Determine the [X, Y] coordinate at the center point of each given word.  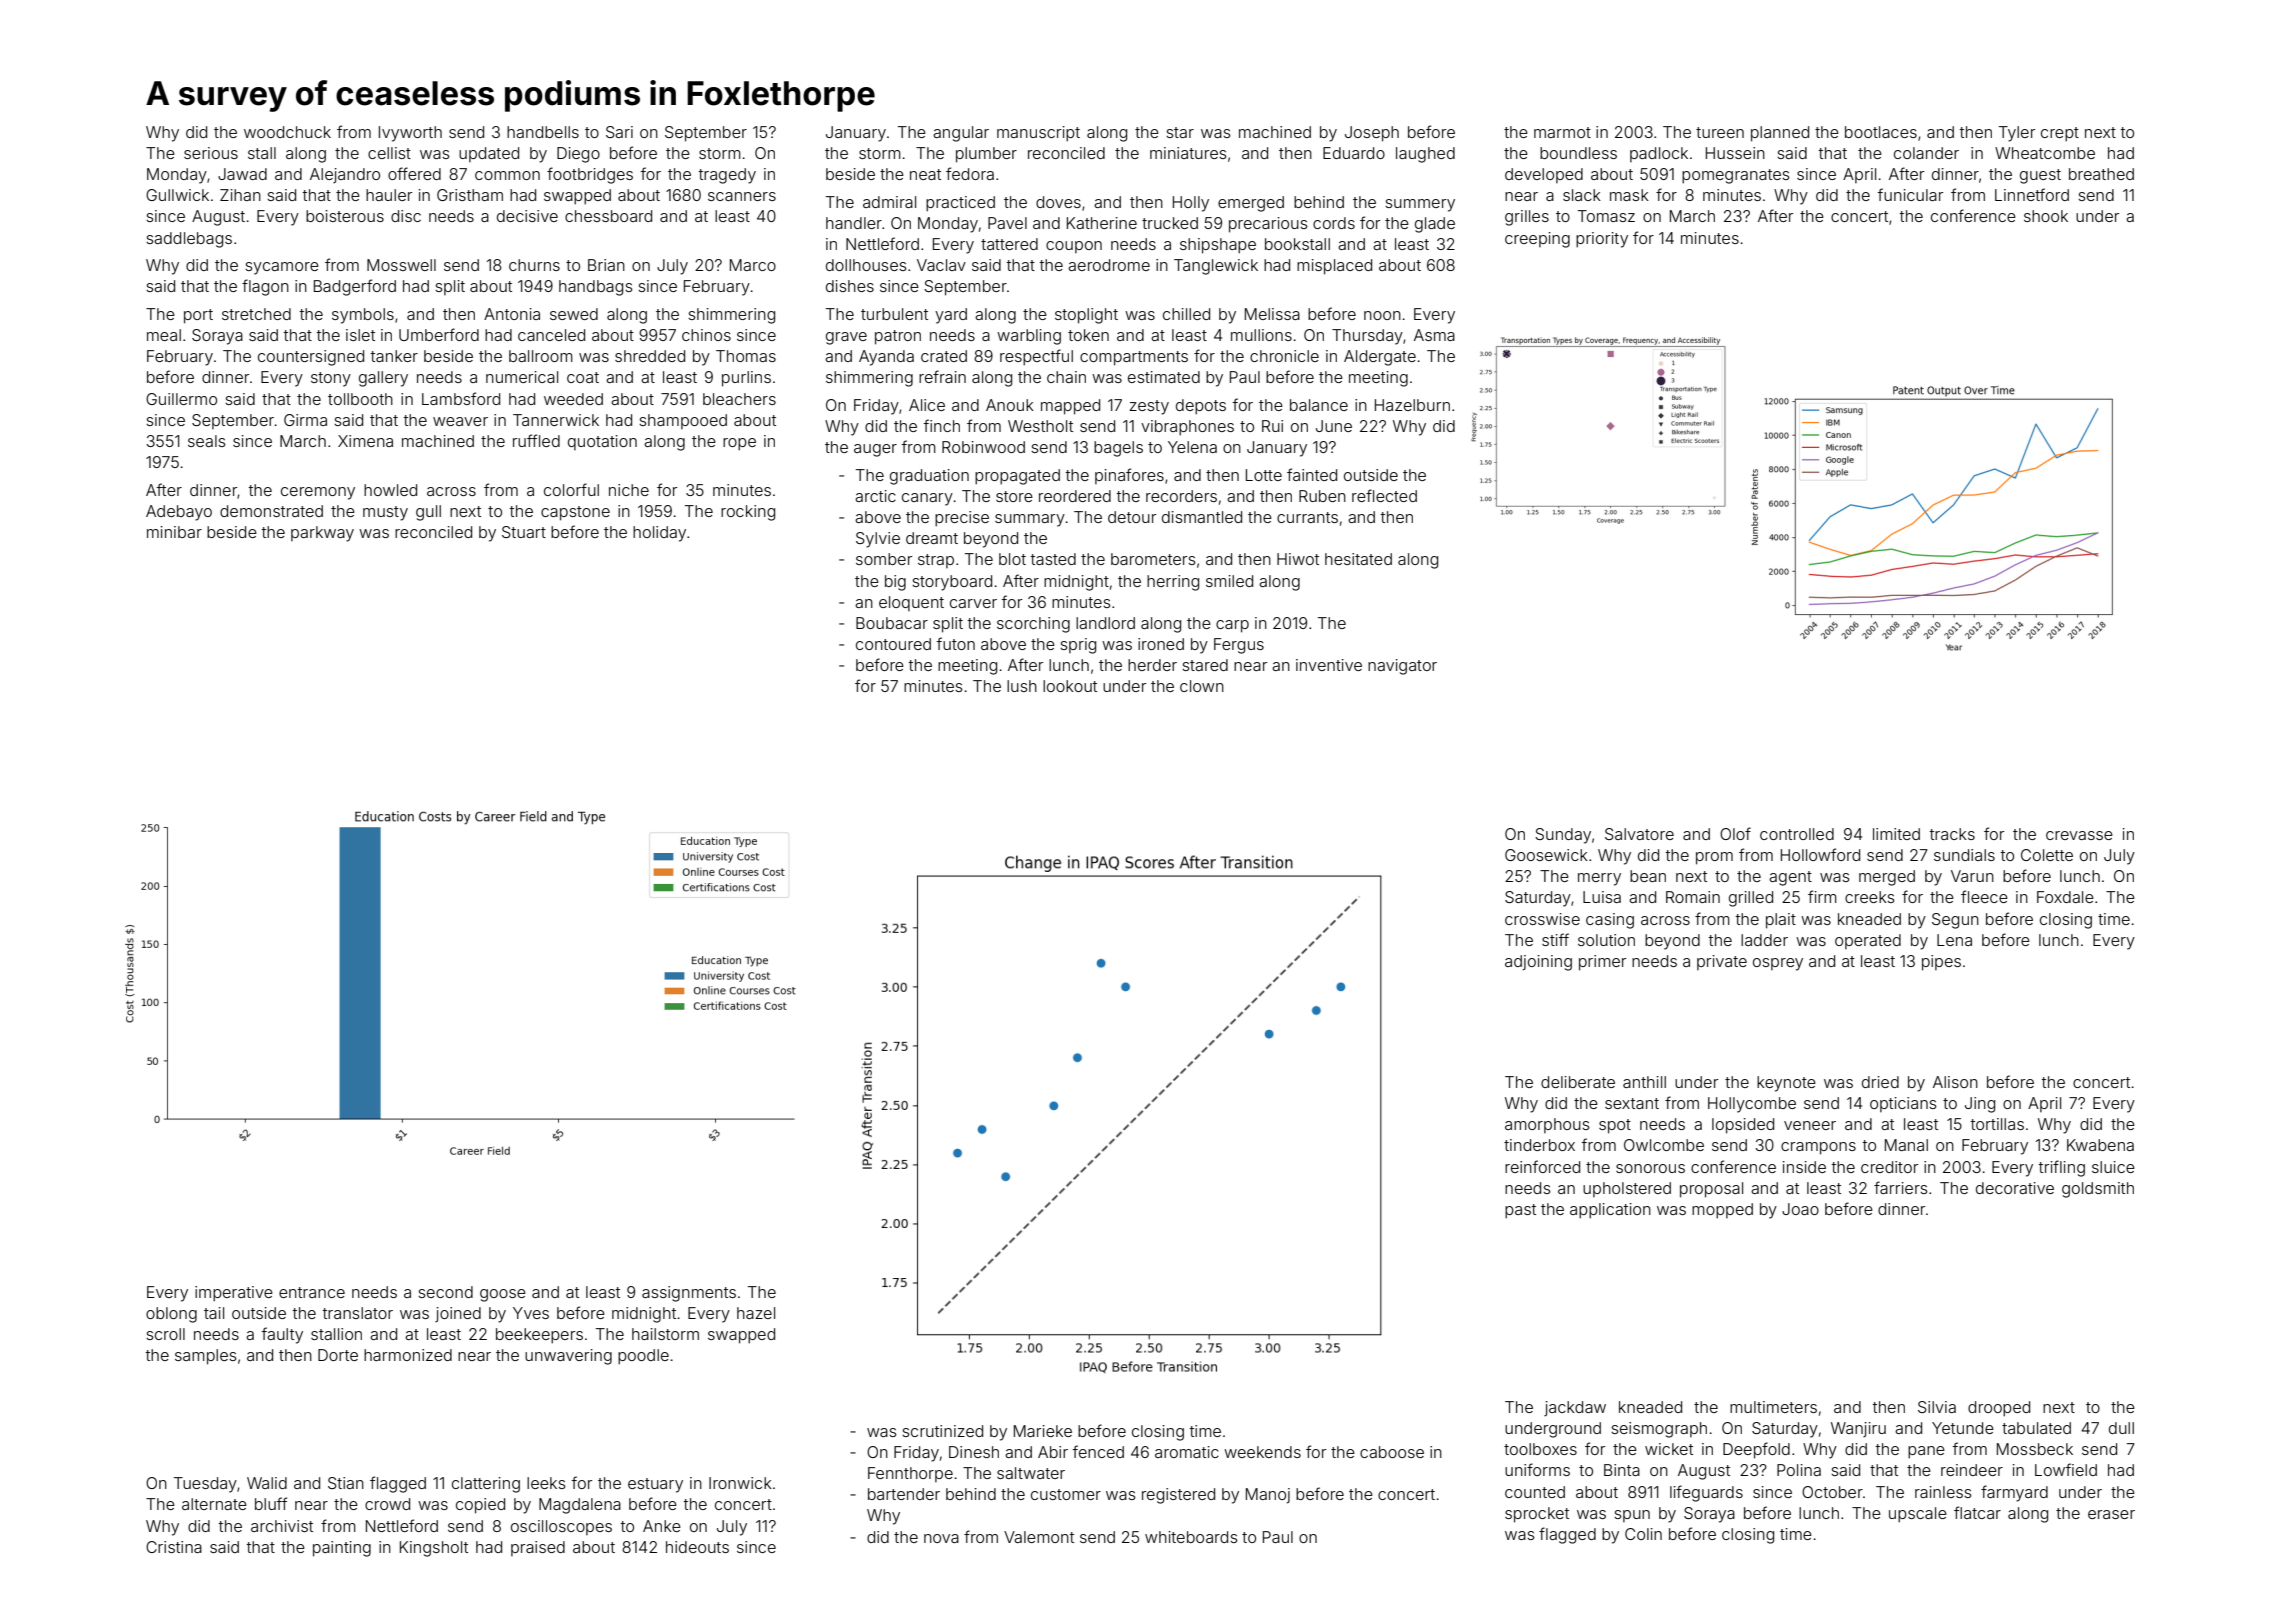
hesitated [1358, 559]
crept [2060, 134]
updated [489, 154]
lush [1022, 686]
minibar [174, 532]
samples [206, 1357]
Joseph [1372, 134]
